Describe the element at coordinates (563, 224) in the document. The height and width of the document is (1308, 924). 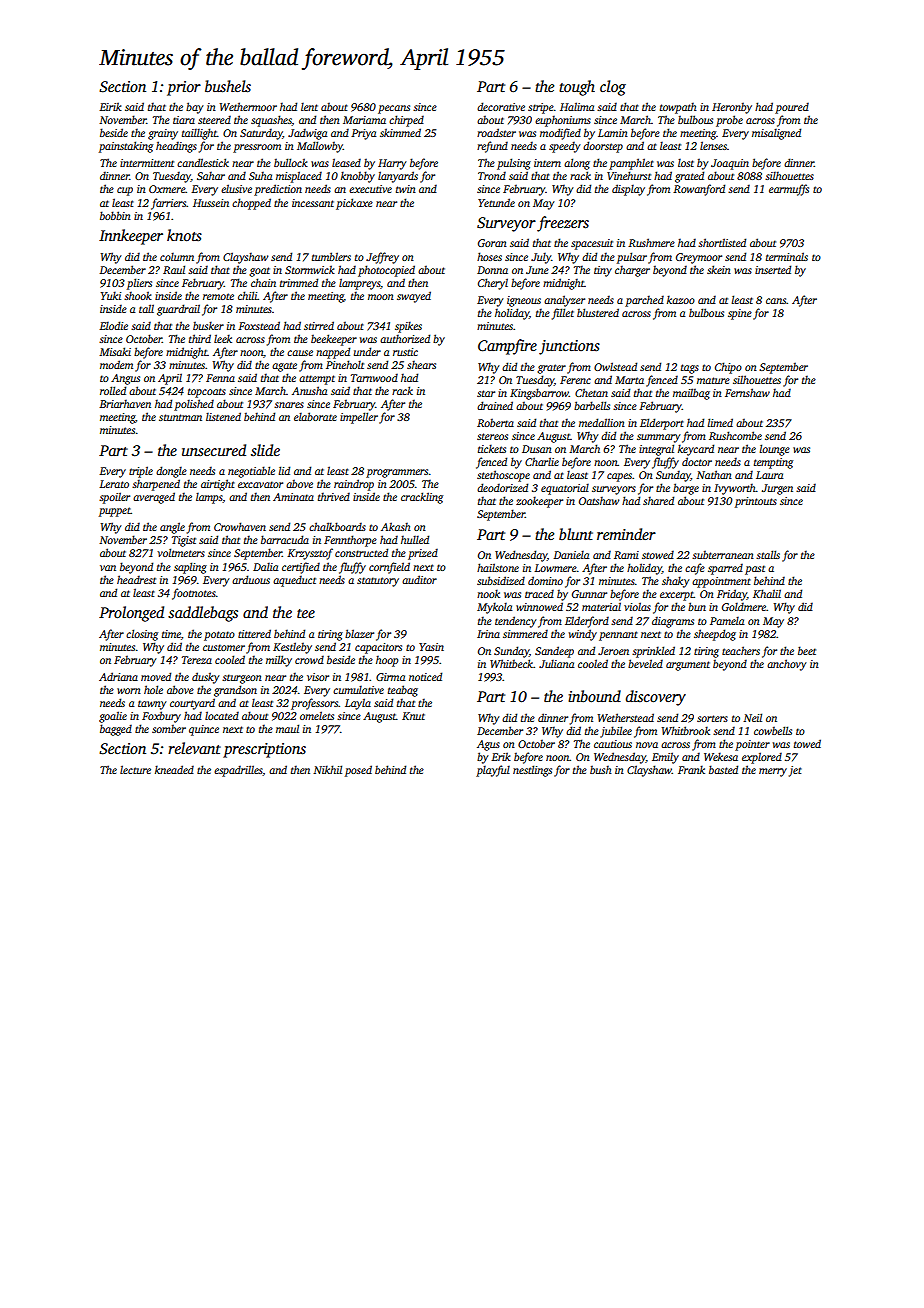
I see `freezers` at that location.
